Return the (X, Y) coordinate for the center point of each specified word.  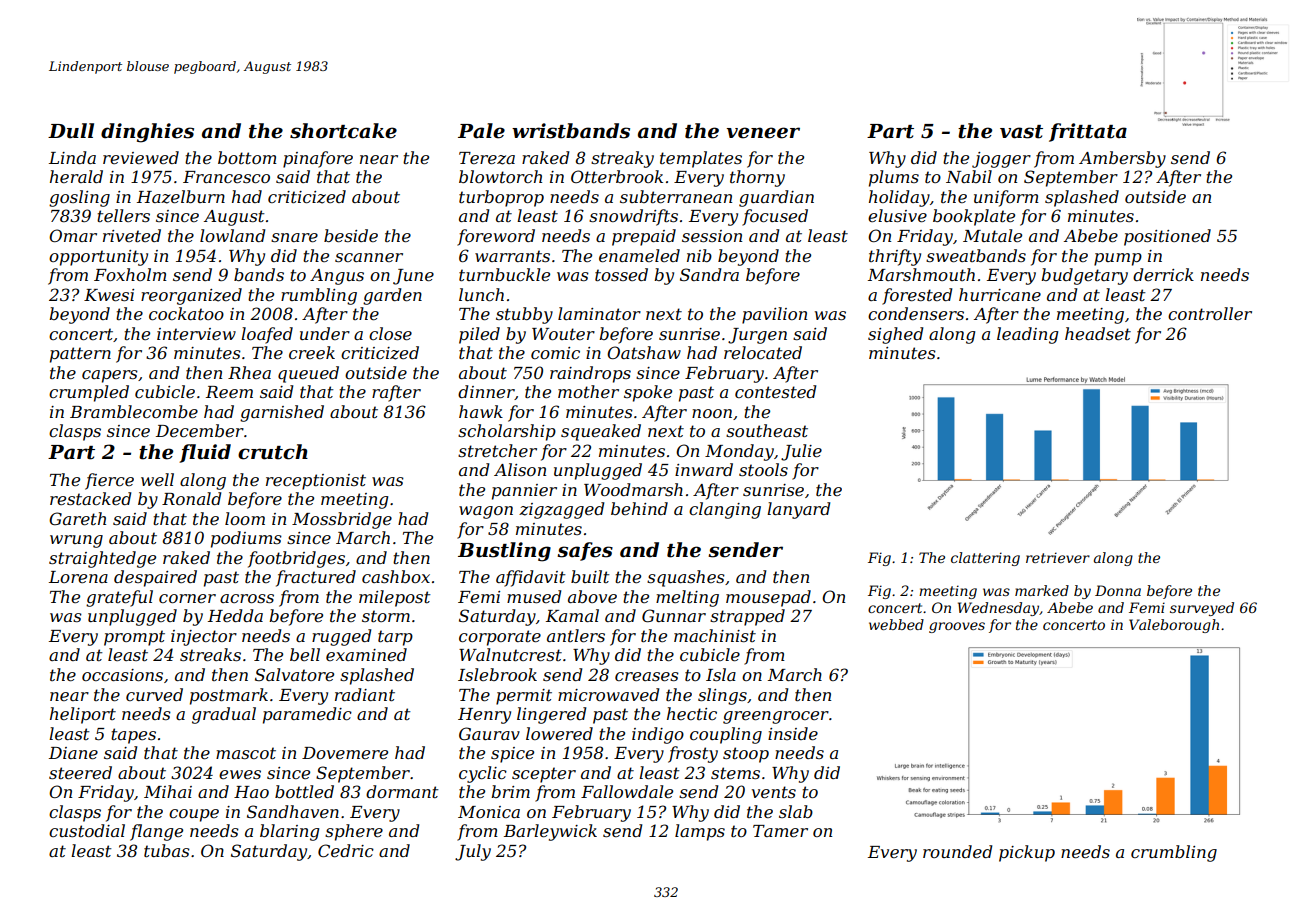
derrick (1163, 274)
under (325, 333)
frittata (1088, 132)
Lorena (78, 577)
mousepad (768, 598)
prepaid (644, 237)
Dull (71, 131)
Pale (481, 131)
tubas (167, 850)
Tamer (780, 831)
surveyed (1202, 609)
